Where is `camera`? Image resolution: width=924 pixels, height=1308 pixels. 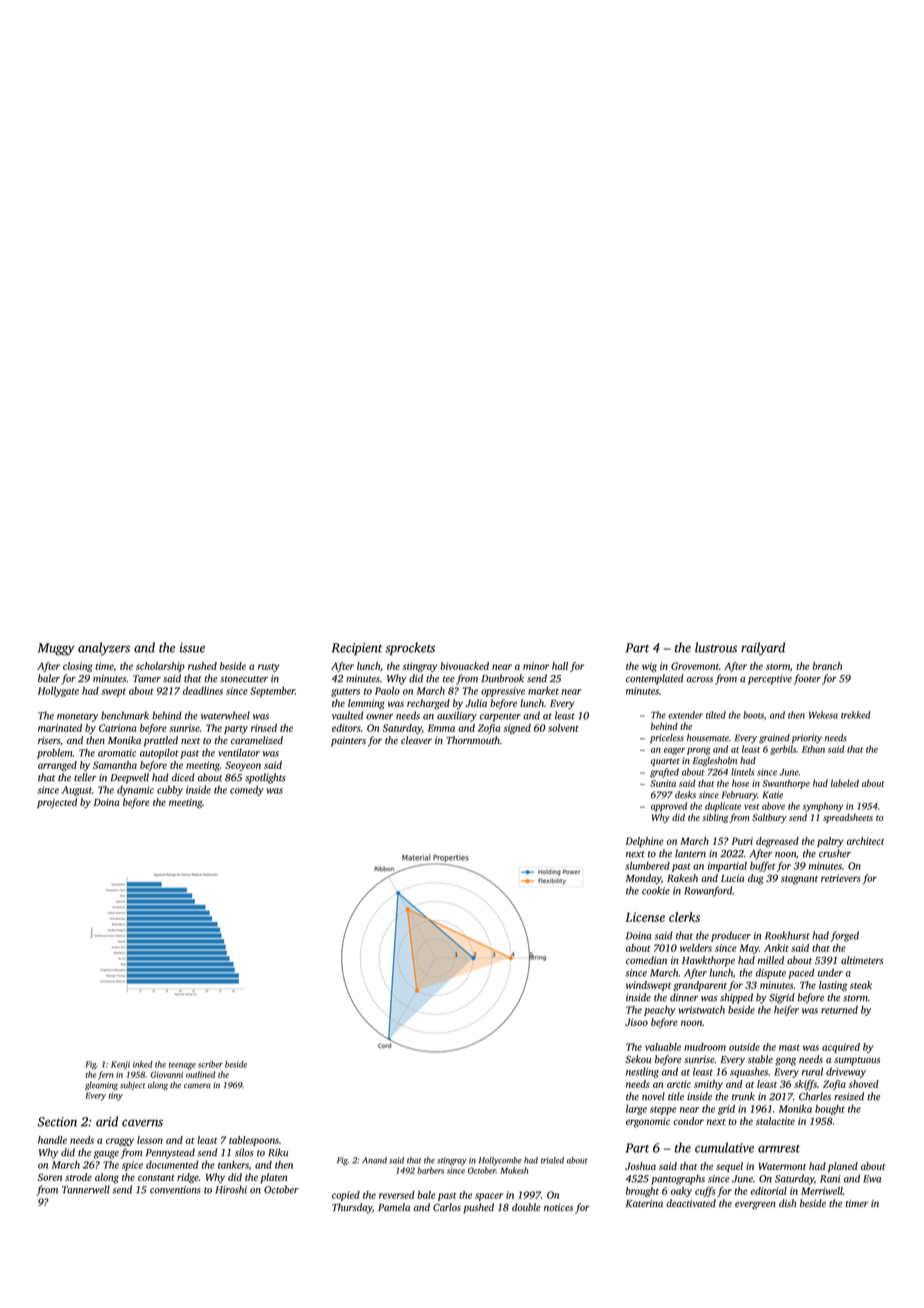
camera is located at coordinates (197, 1086).
